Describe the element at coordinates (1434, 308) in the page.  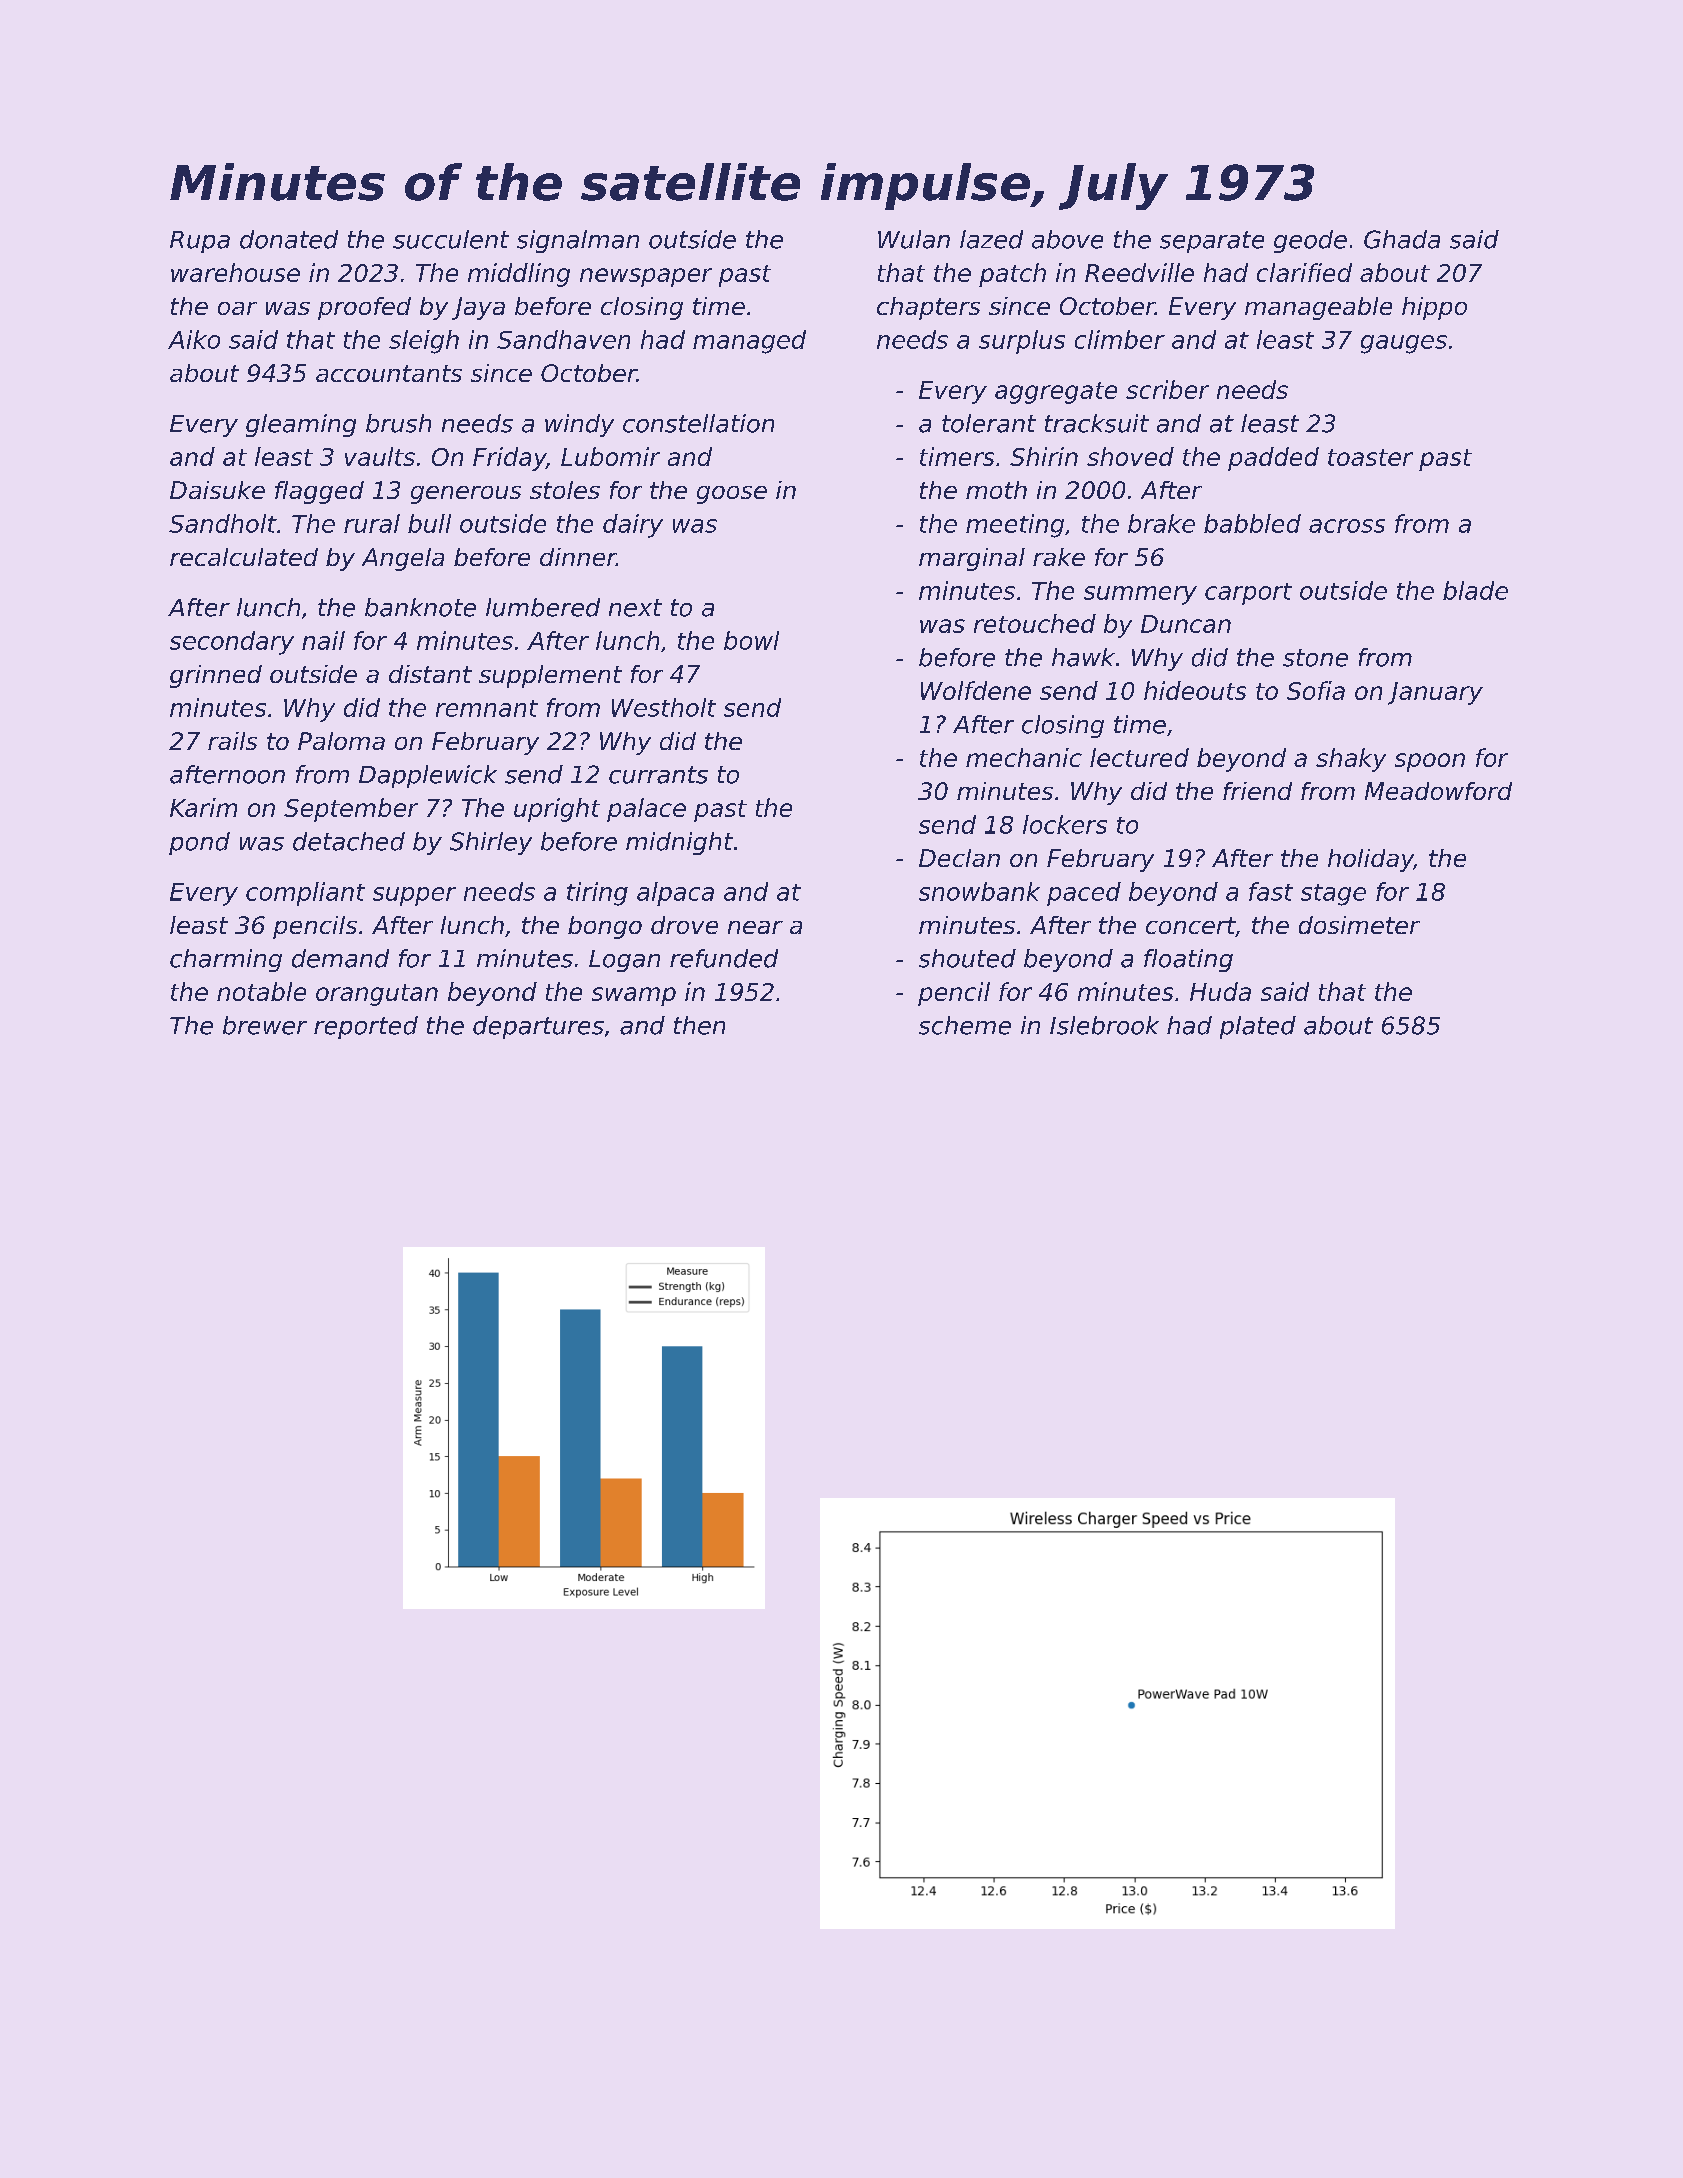
I see `hippo` at that location.
